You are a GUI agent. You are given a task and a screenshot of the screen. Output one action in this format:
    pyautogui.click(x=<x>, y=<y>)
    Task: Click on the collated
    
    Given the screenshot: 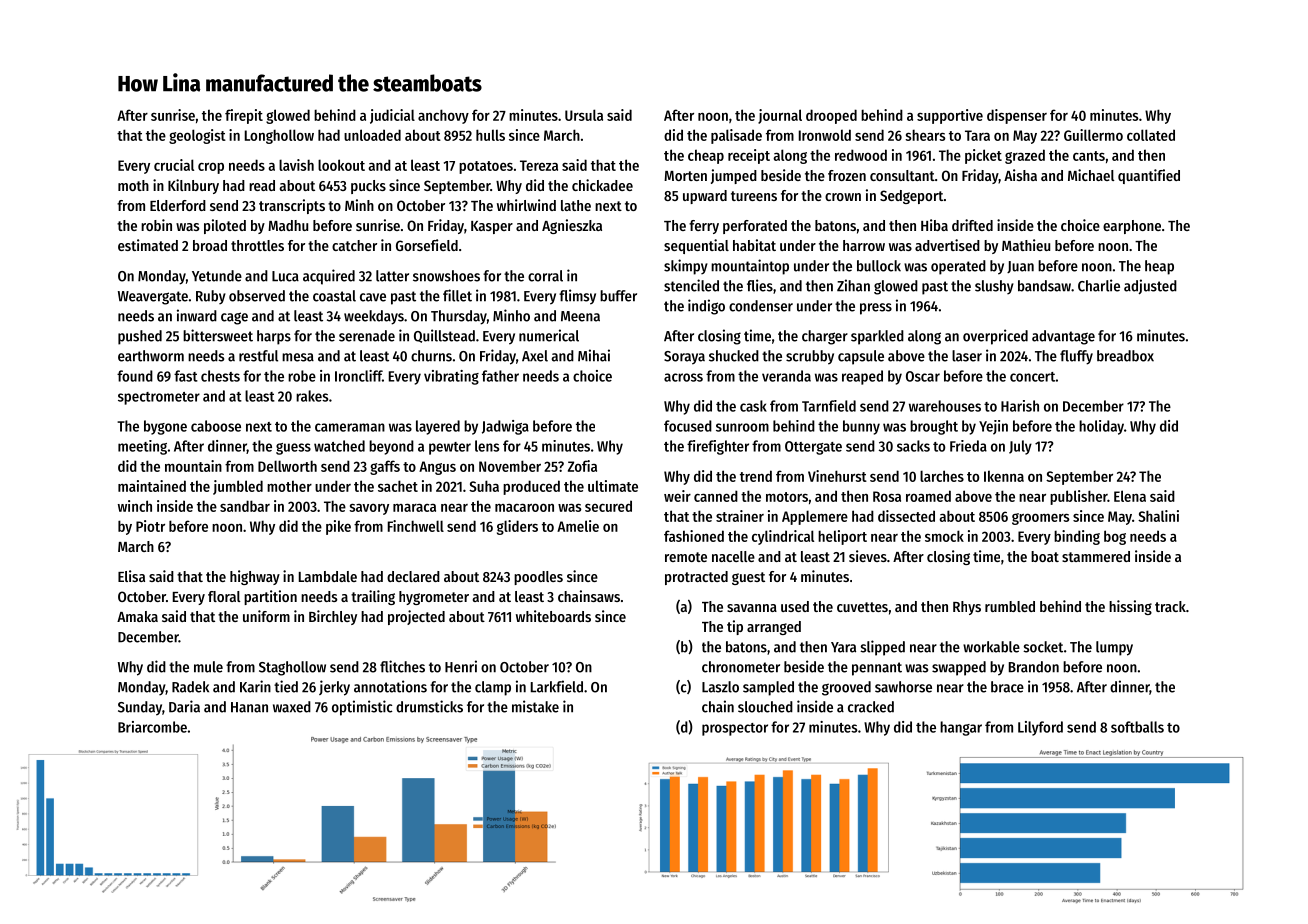 What is the action you would take?
    pyautogui.click(x=1151, y=135)
